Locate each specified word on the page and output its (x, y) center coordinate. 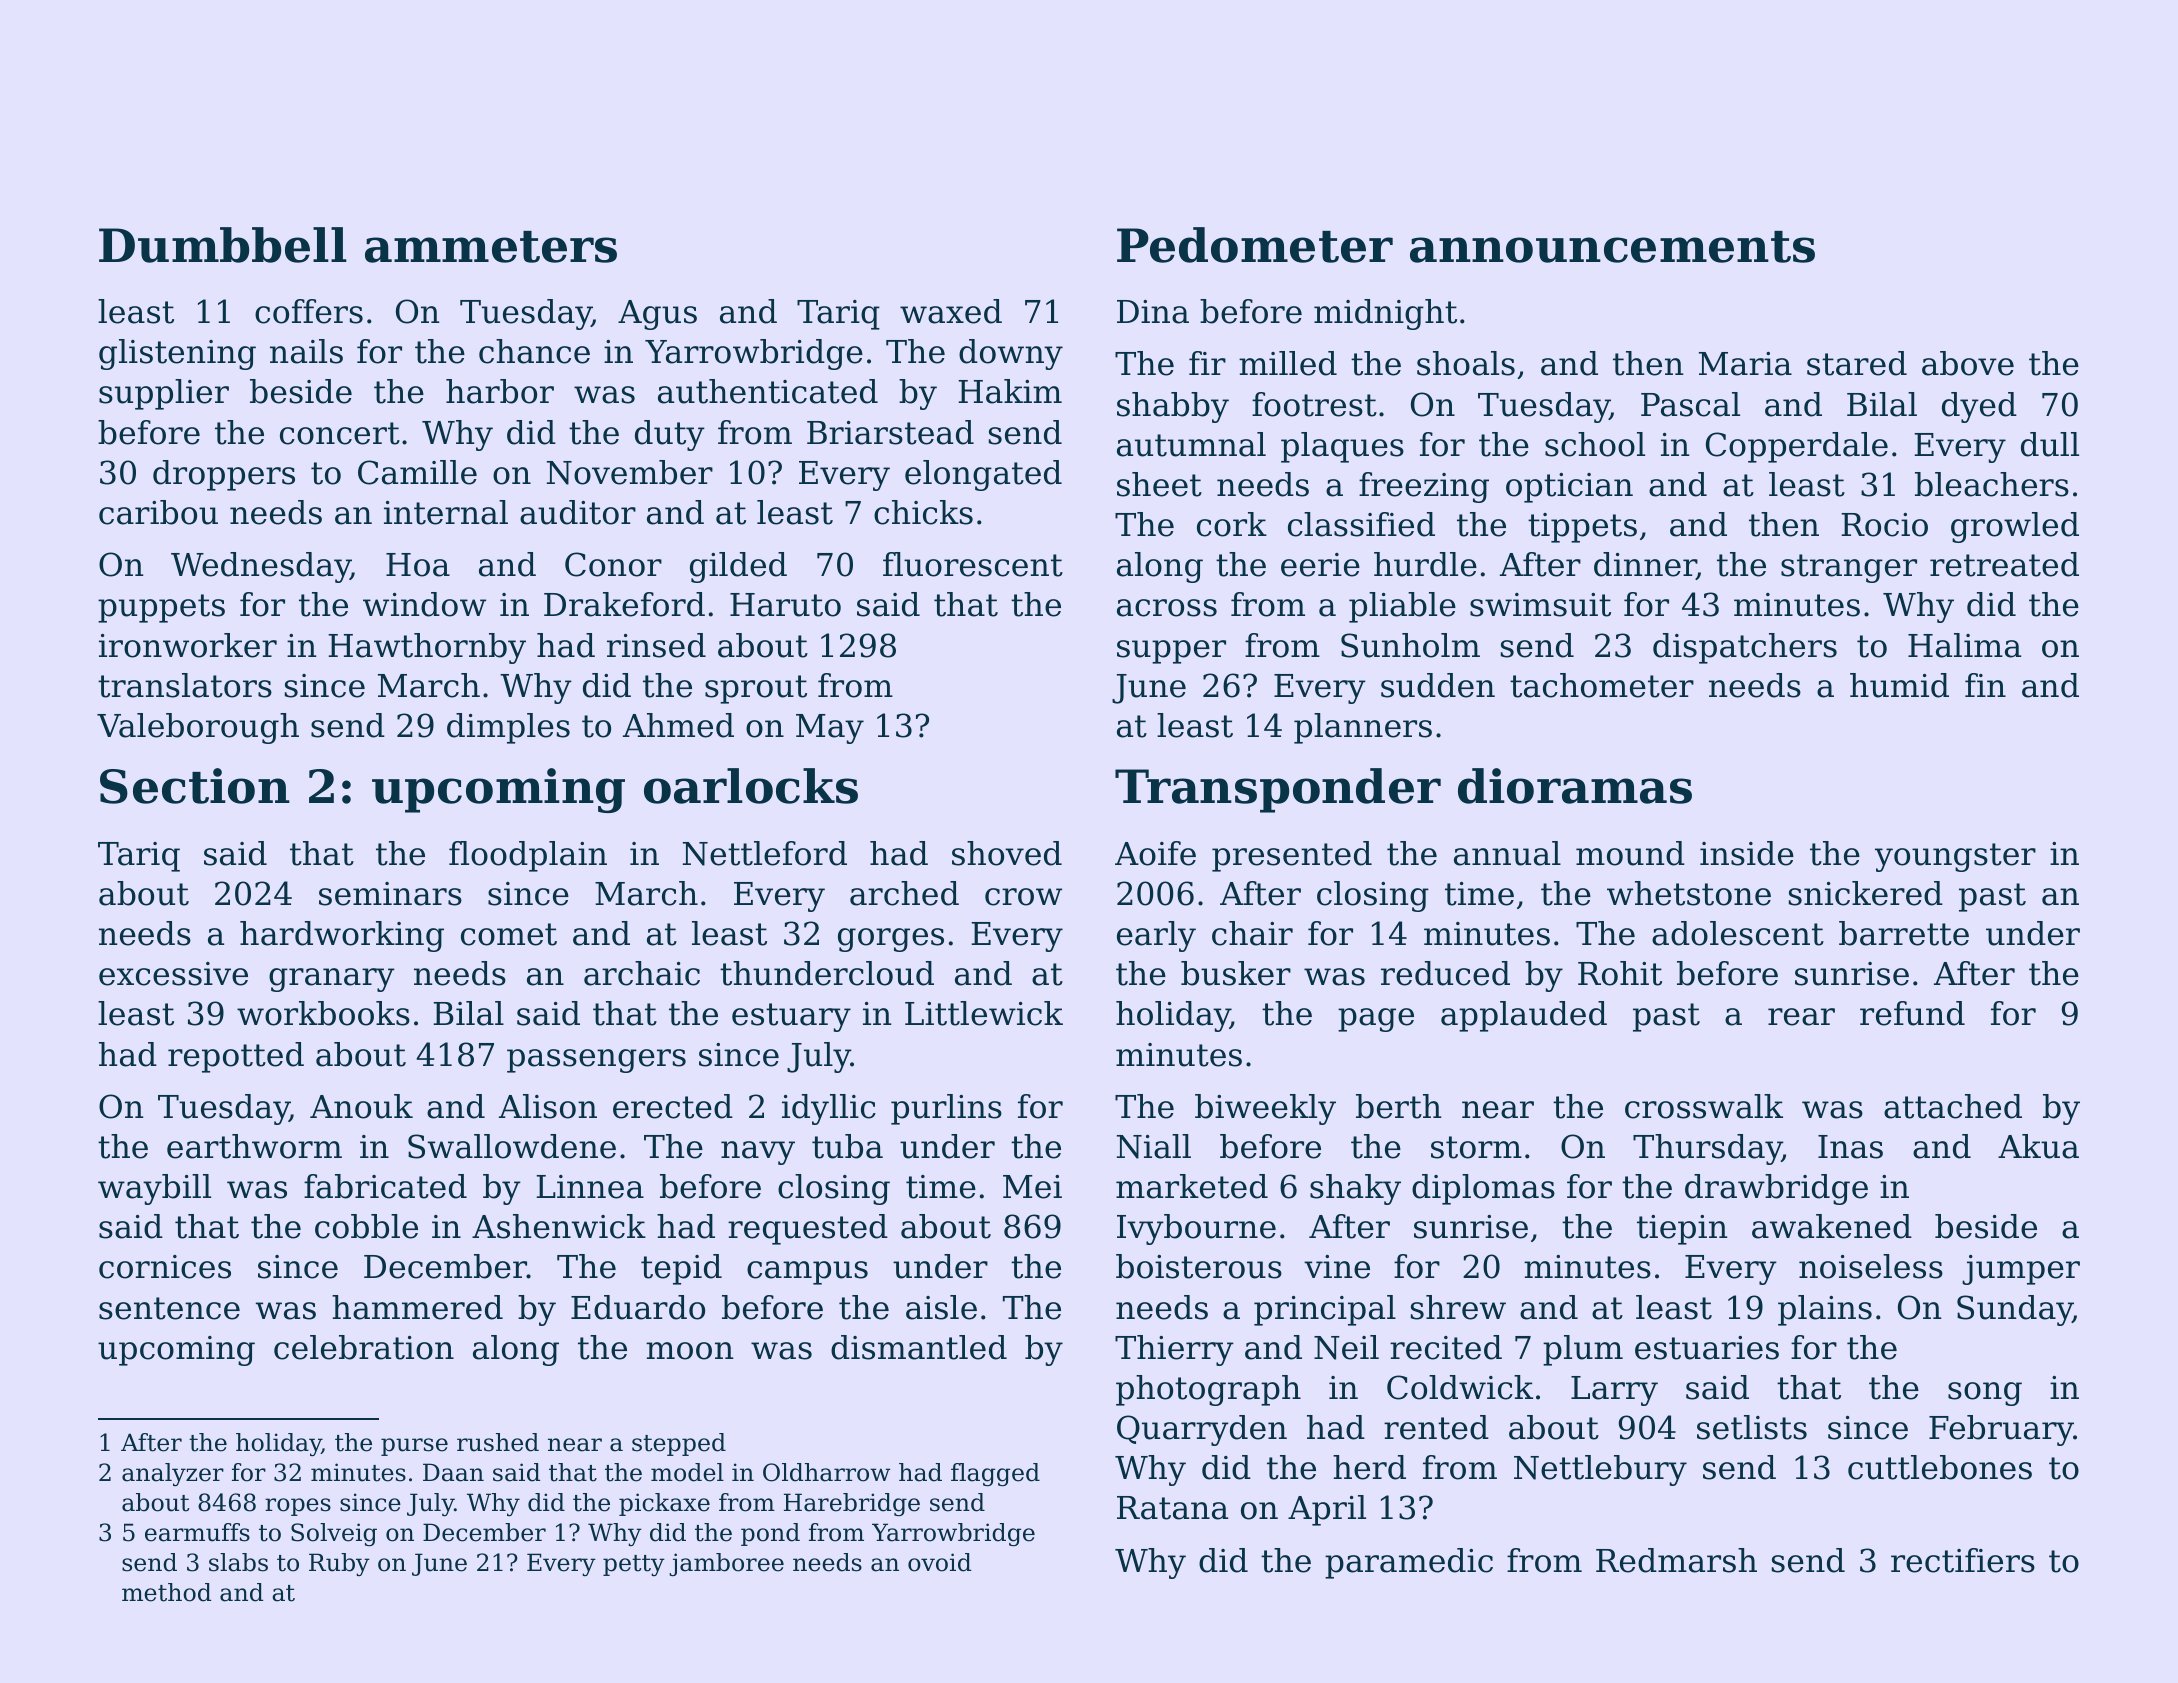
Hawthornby (427, 648)
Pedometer (1255, 245)
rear (1801, 1017)
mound (1630, 853)
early (1156, 936)
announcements (1612, 247)
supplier (164, 394)
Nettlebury (1600, 1470)
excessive (173, 974)
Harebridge (852, 1504)
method (166, 1592)
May (830, 729)
